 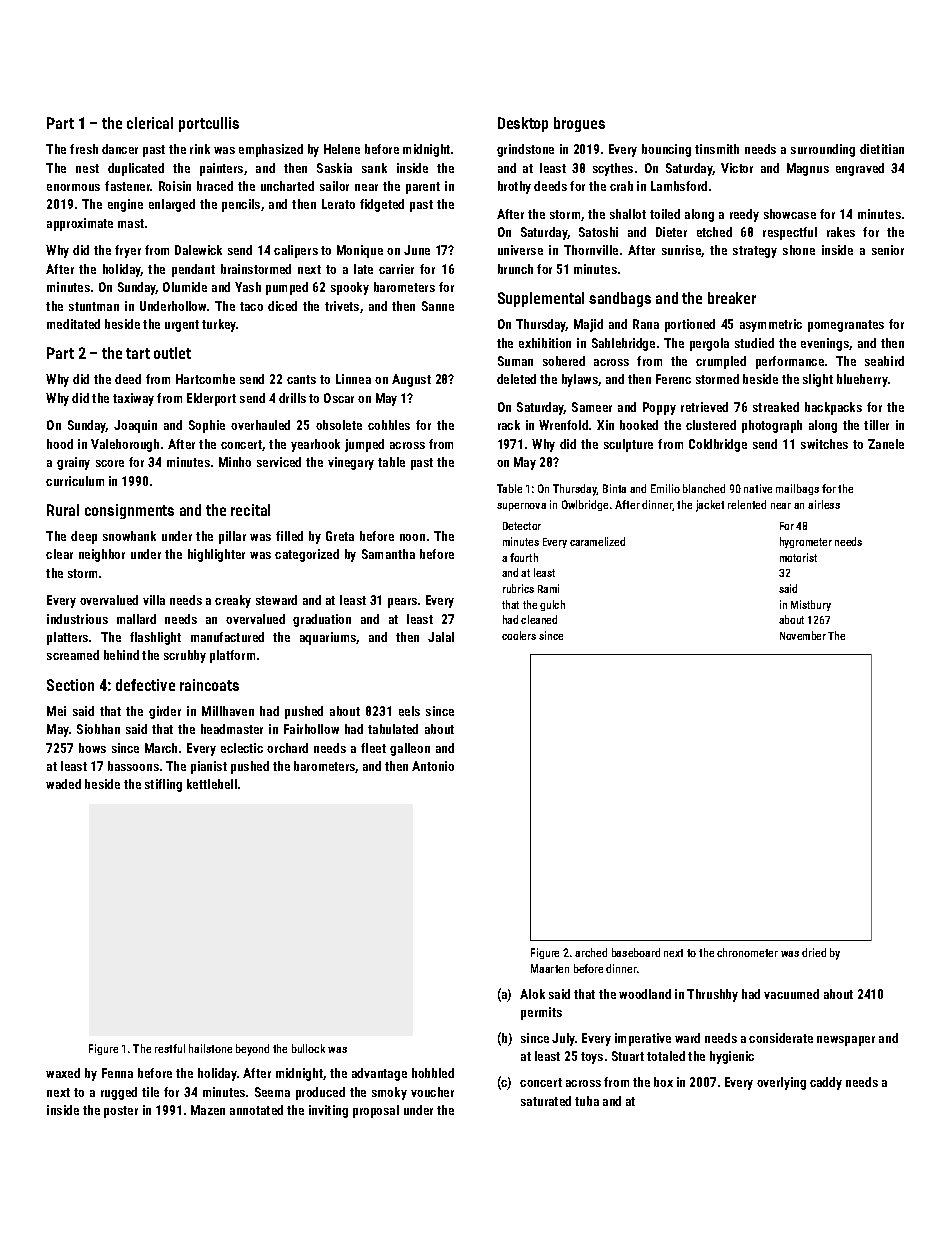 What do you see at coordinates (433, 766) in the screenshot?
I see `Antonio` at bounding box center [433, 766].
